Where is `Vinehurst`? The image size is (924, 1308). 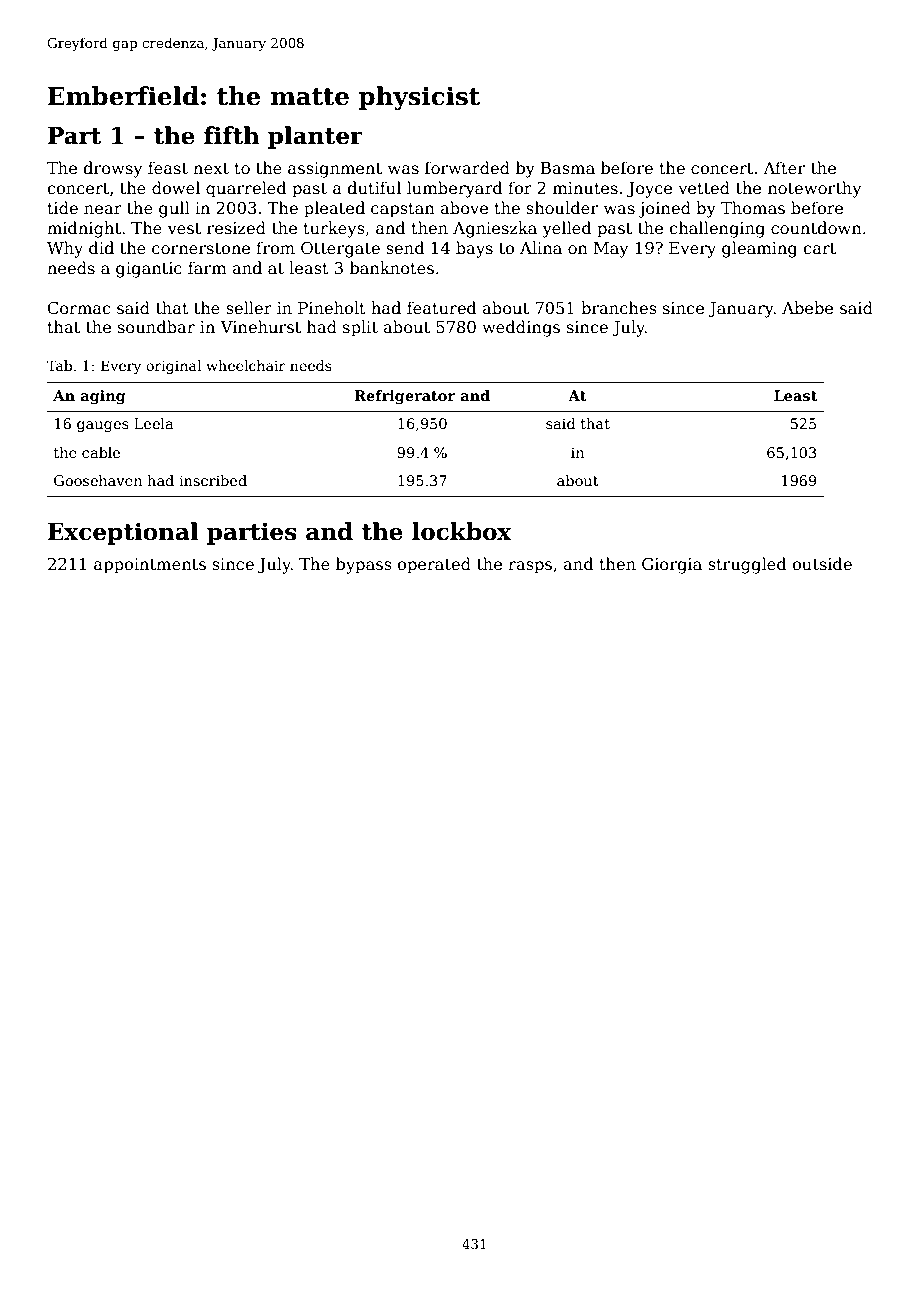 Vinehurst is located at coordinates (260, 327).
